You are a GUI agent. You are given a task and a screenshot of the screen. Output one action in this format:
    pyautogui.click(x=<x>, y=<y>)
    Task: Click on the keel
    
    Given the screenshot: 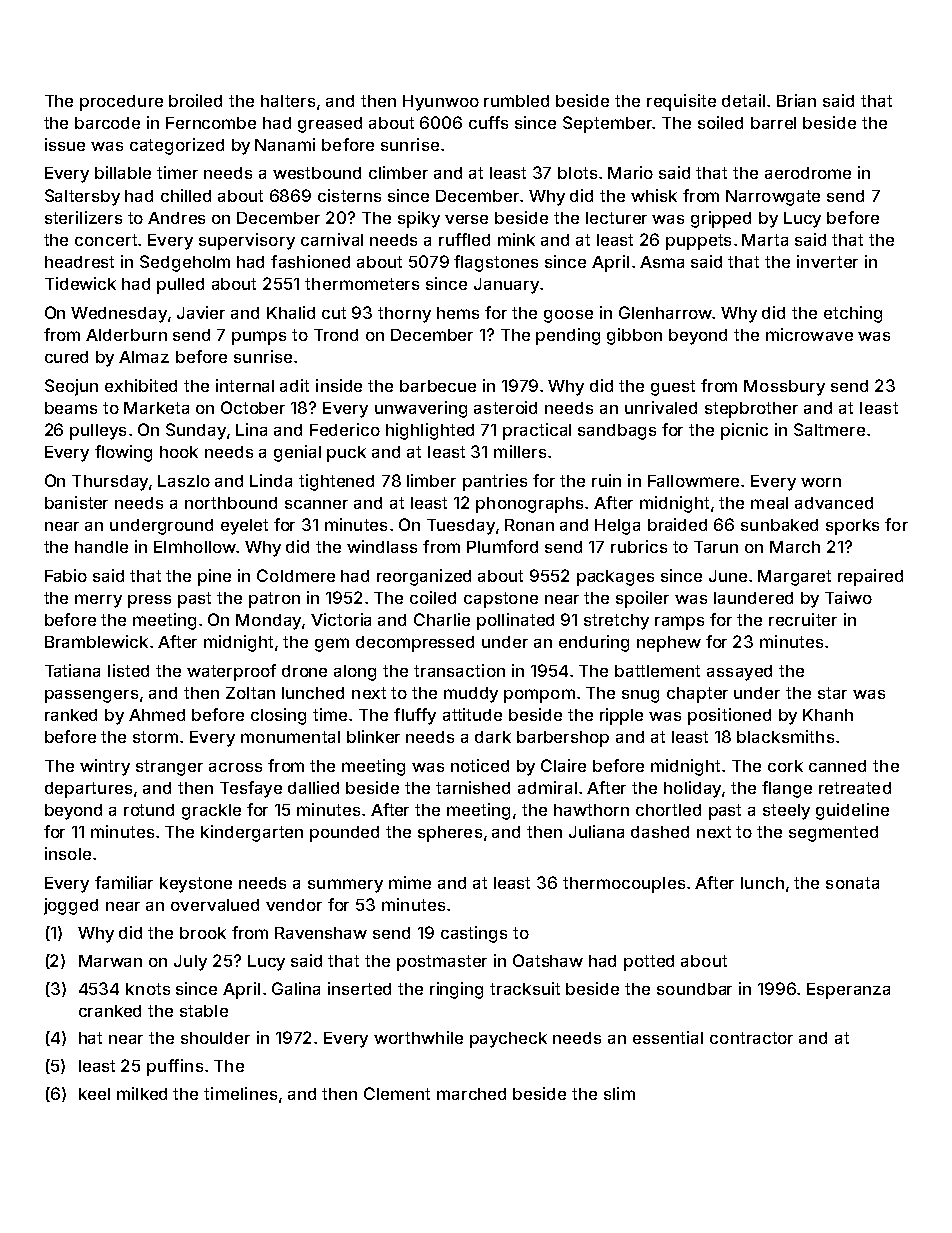 What is the action you would take?
    pyautogui.click(x=94, y=1094)
